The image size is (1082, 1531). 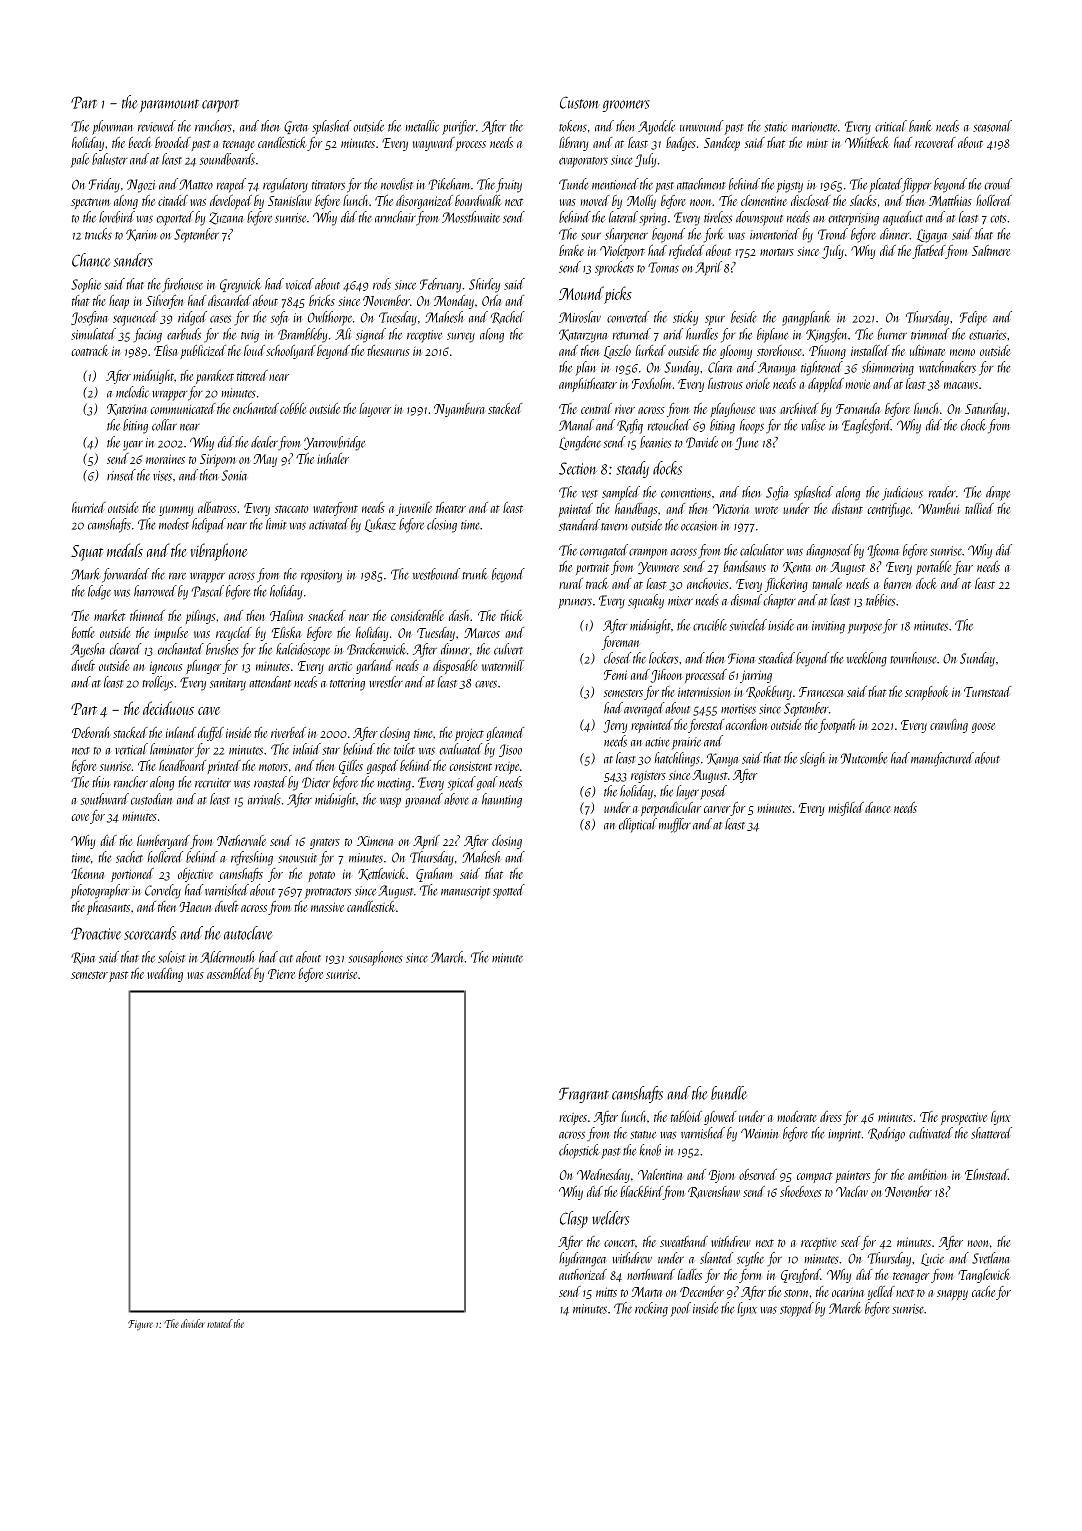 What do you see at coordinates (150, 933) in the screenshot?
I see `scorecards` at bounding box center [150, 933].
